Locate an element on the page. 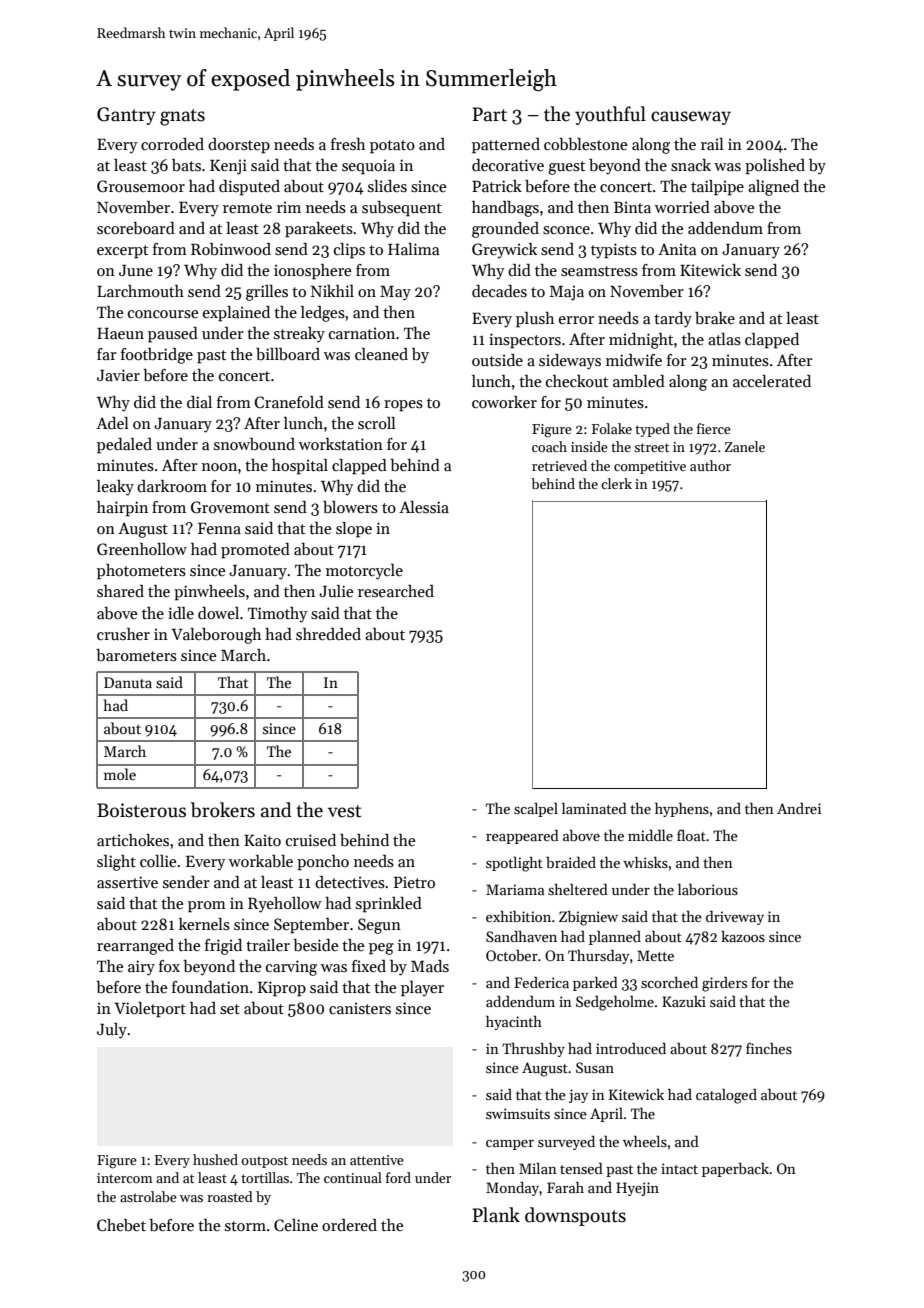 Image resolution: width=924 pixels, height=1308 pixels. scroll is located at coordinates (377, 423).
